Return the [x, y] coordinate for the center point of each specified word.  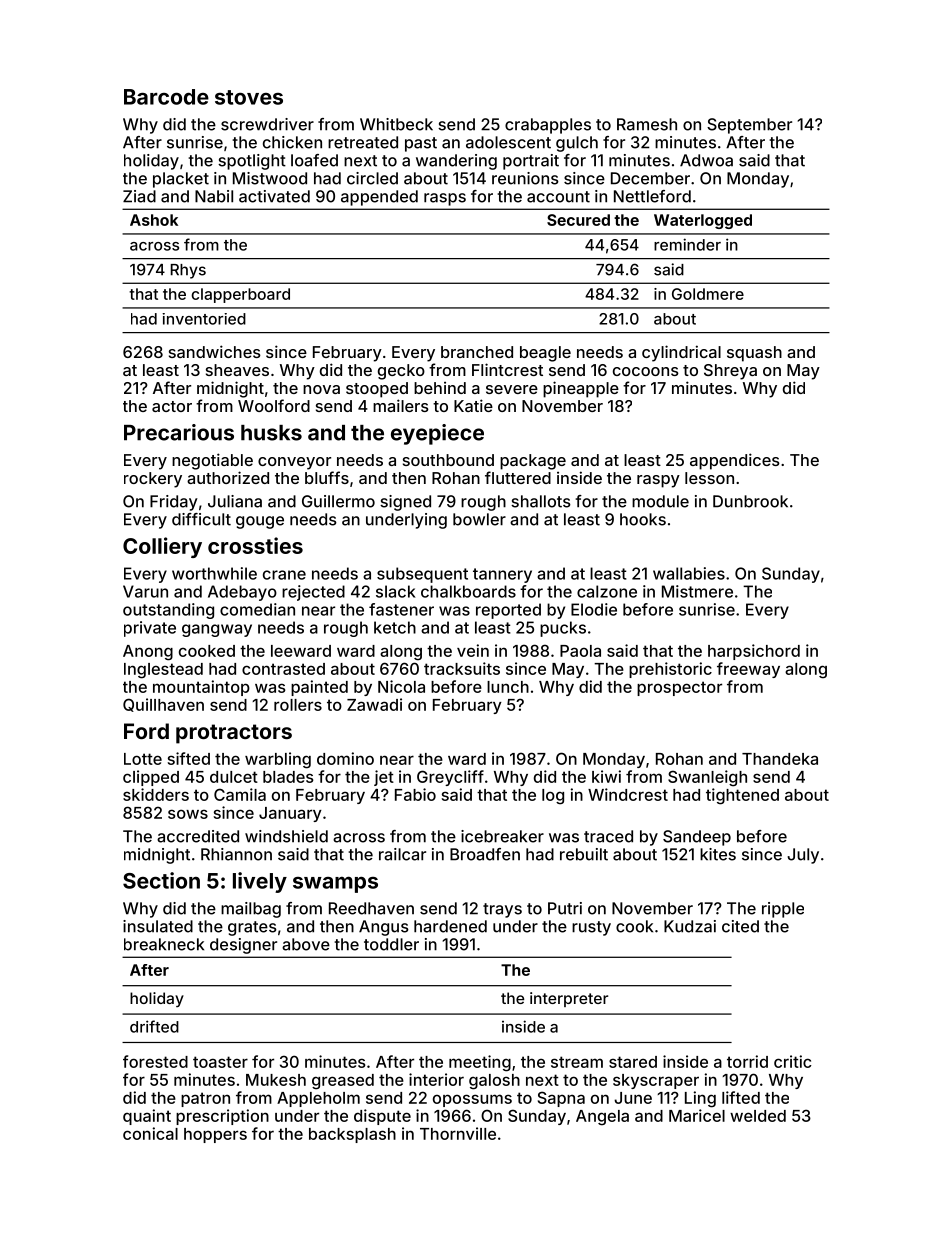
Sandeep [697, 838]
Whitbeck [396, 124]
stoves [249, 97]
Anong [148, 653]
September [749, 126]
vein [473, 650]
